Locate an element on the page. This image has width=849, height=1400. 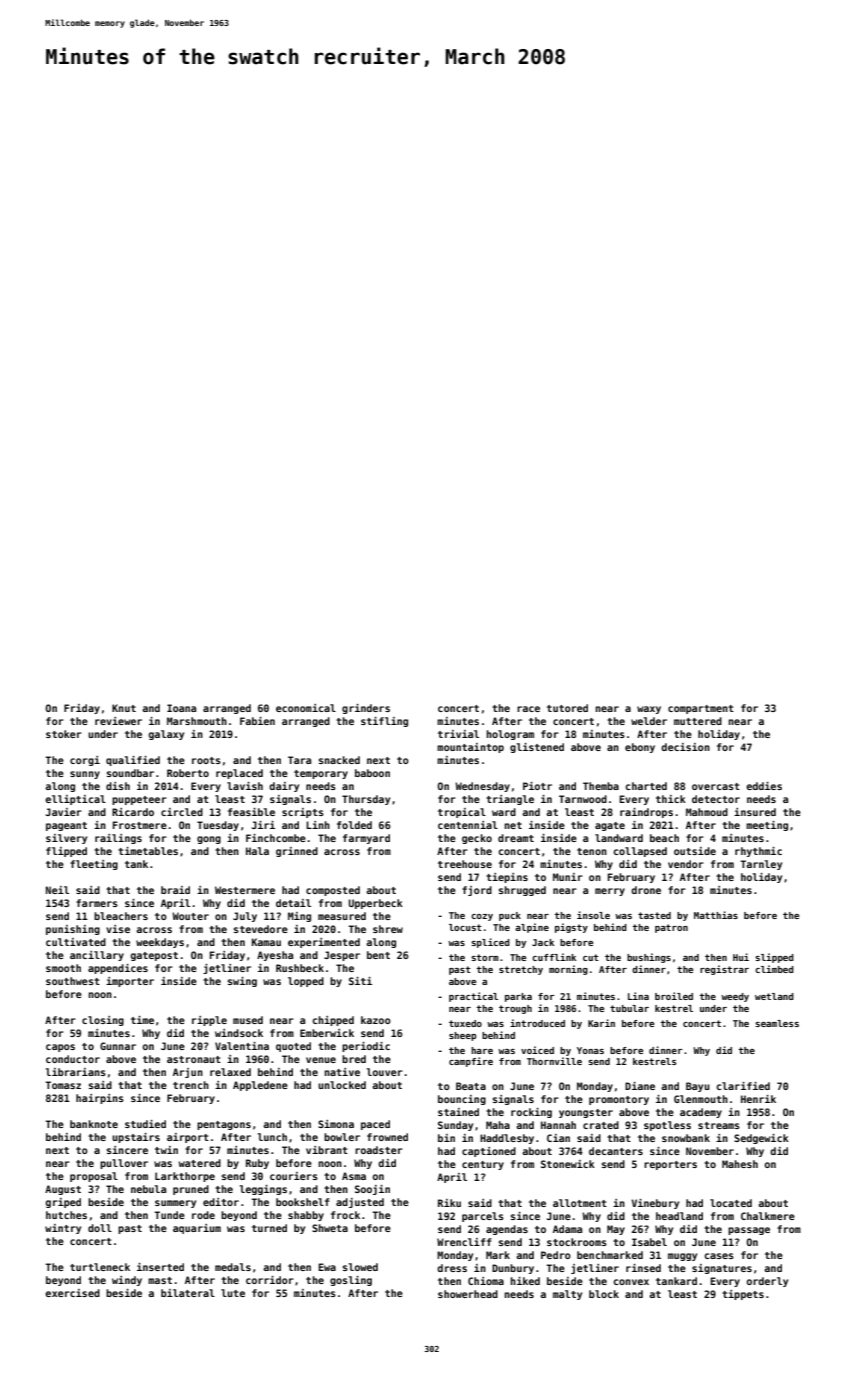
Diane is located at coordinates (640, 1086).
